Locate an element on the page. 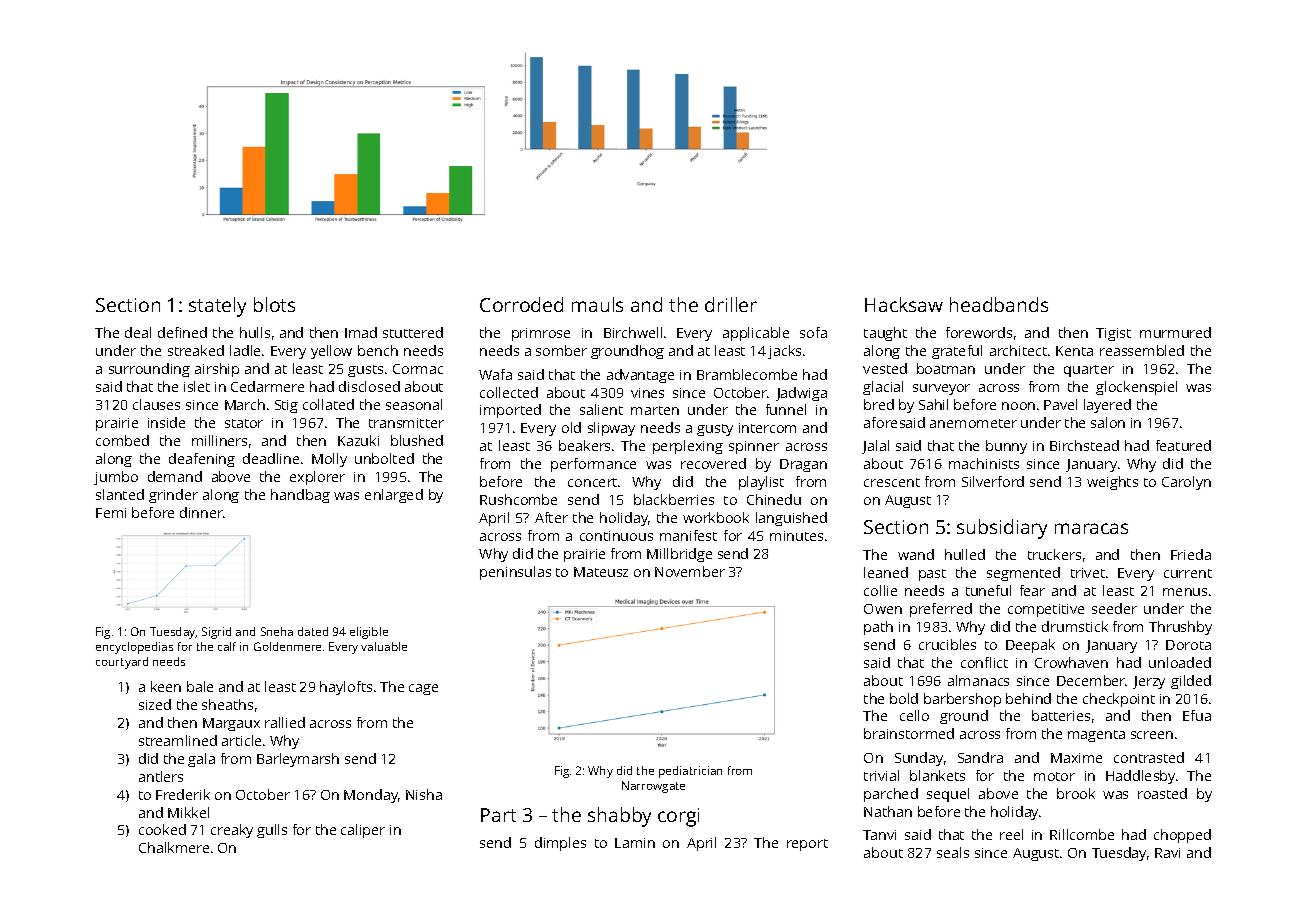  After is located at coordinates (551, 517).
